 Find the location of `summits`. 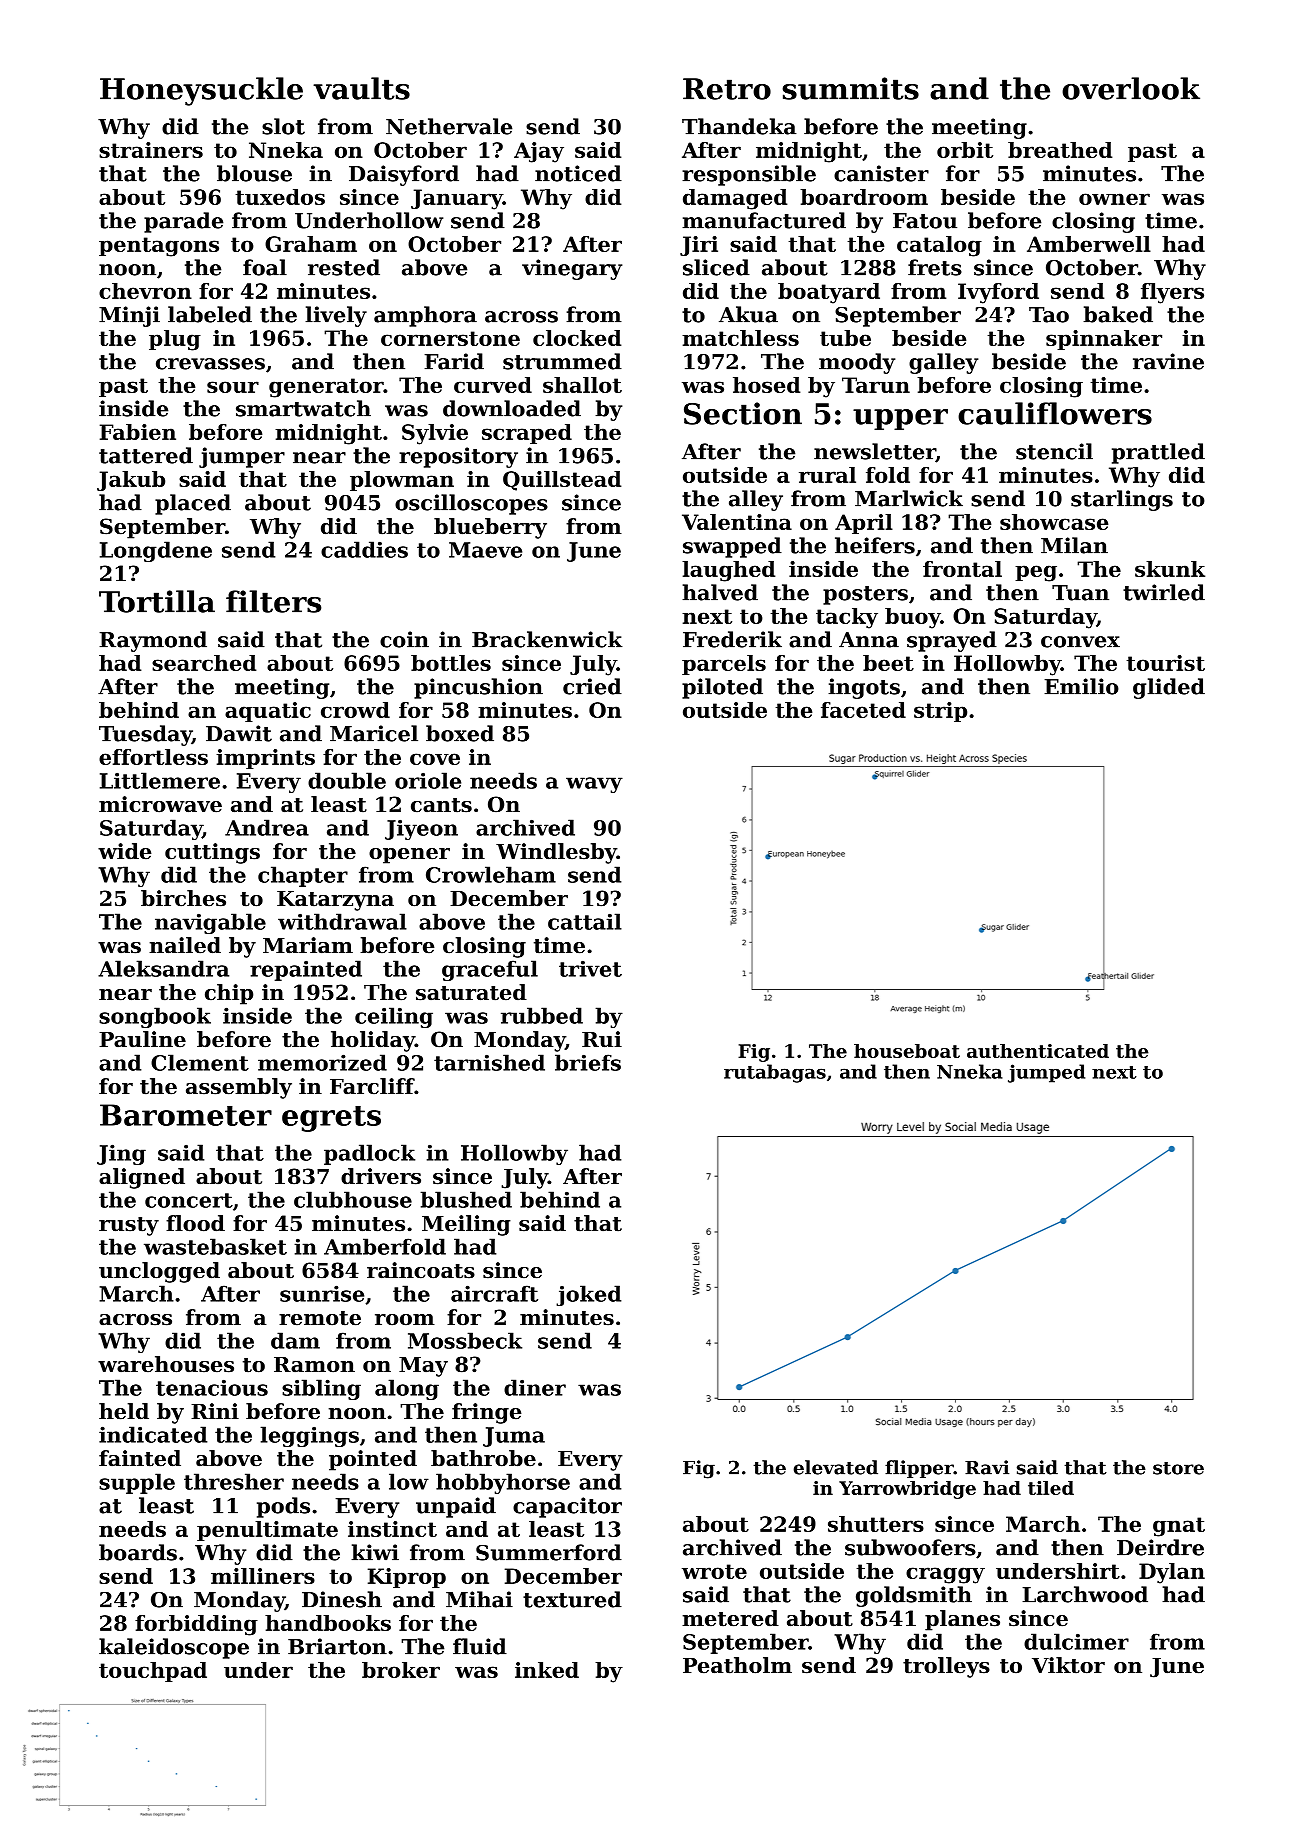

summits is located at coordinates (850, 88).
